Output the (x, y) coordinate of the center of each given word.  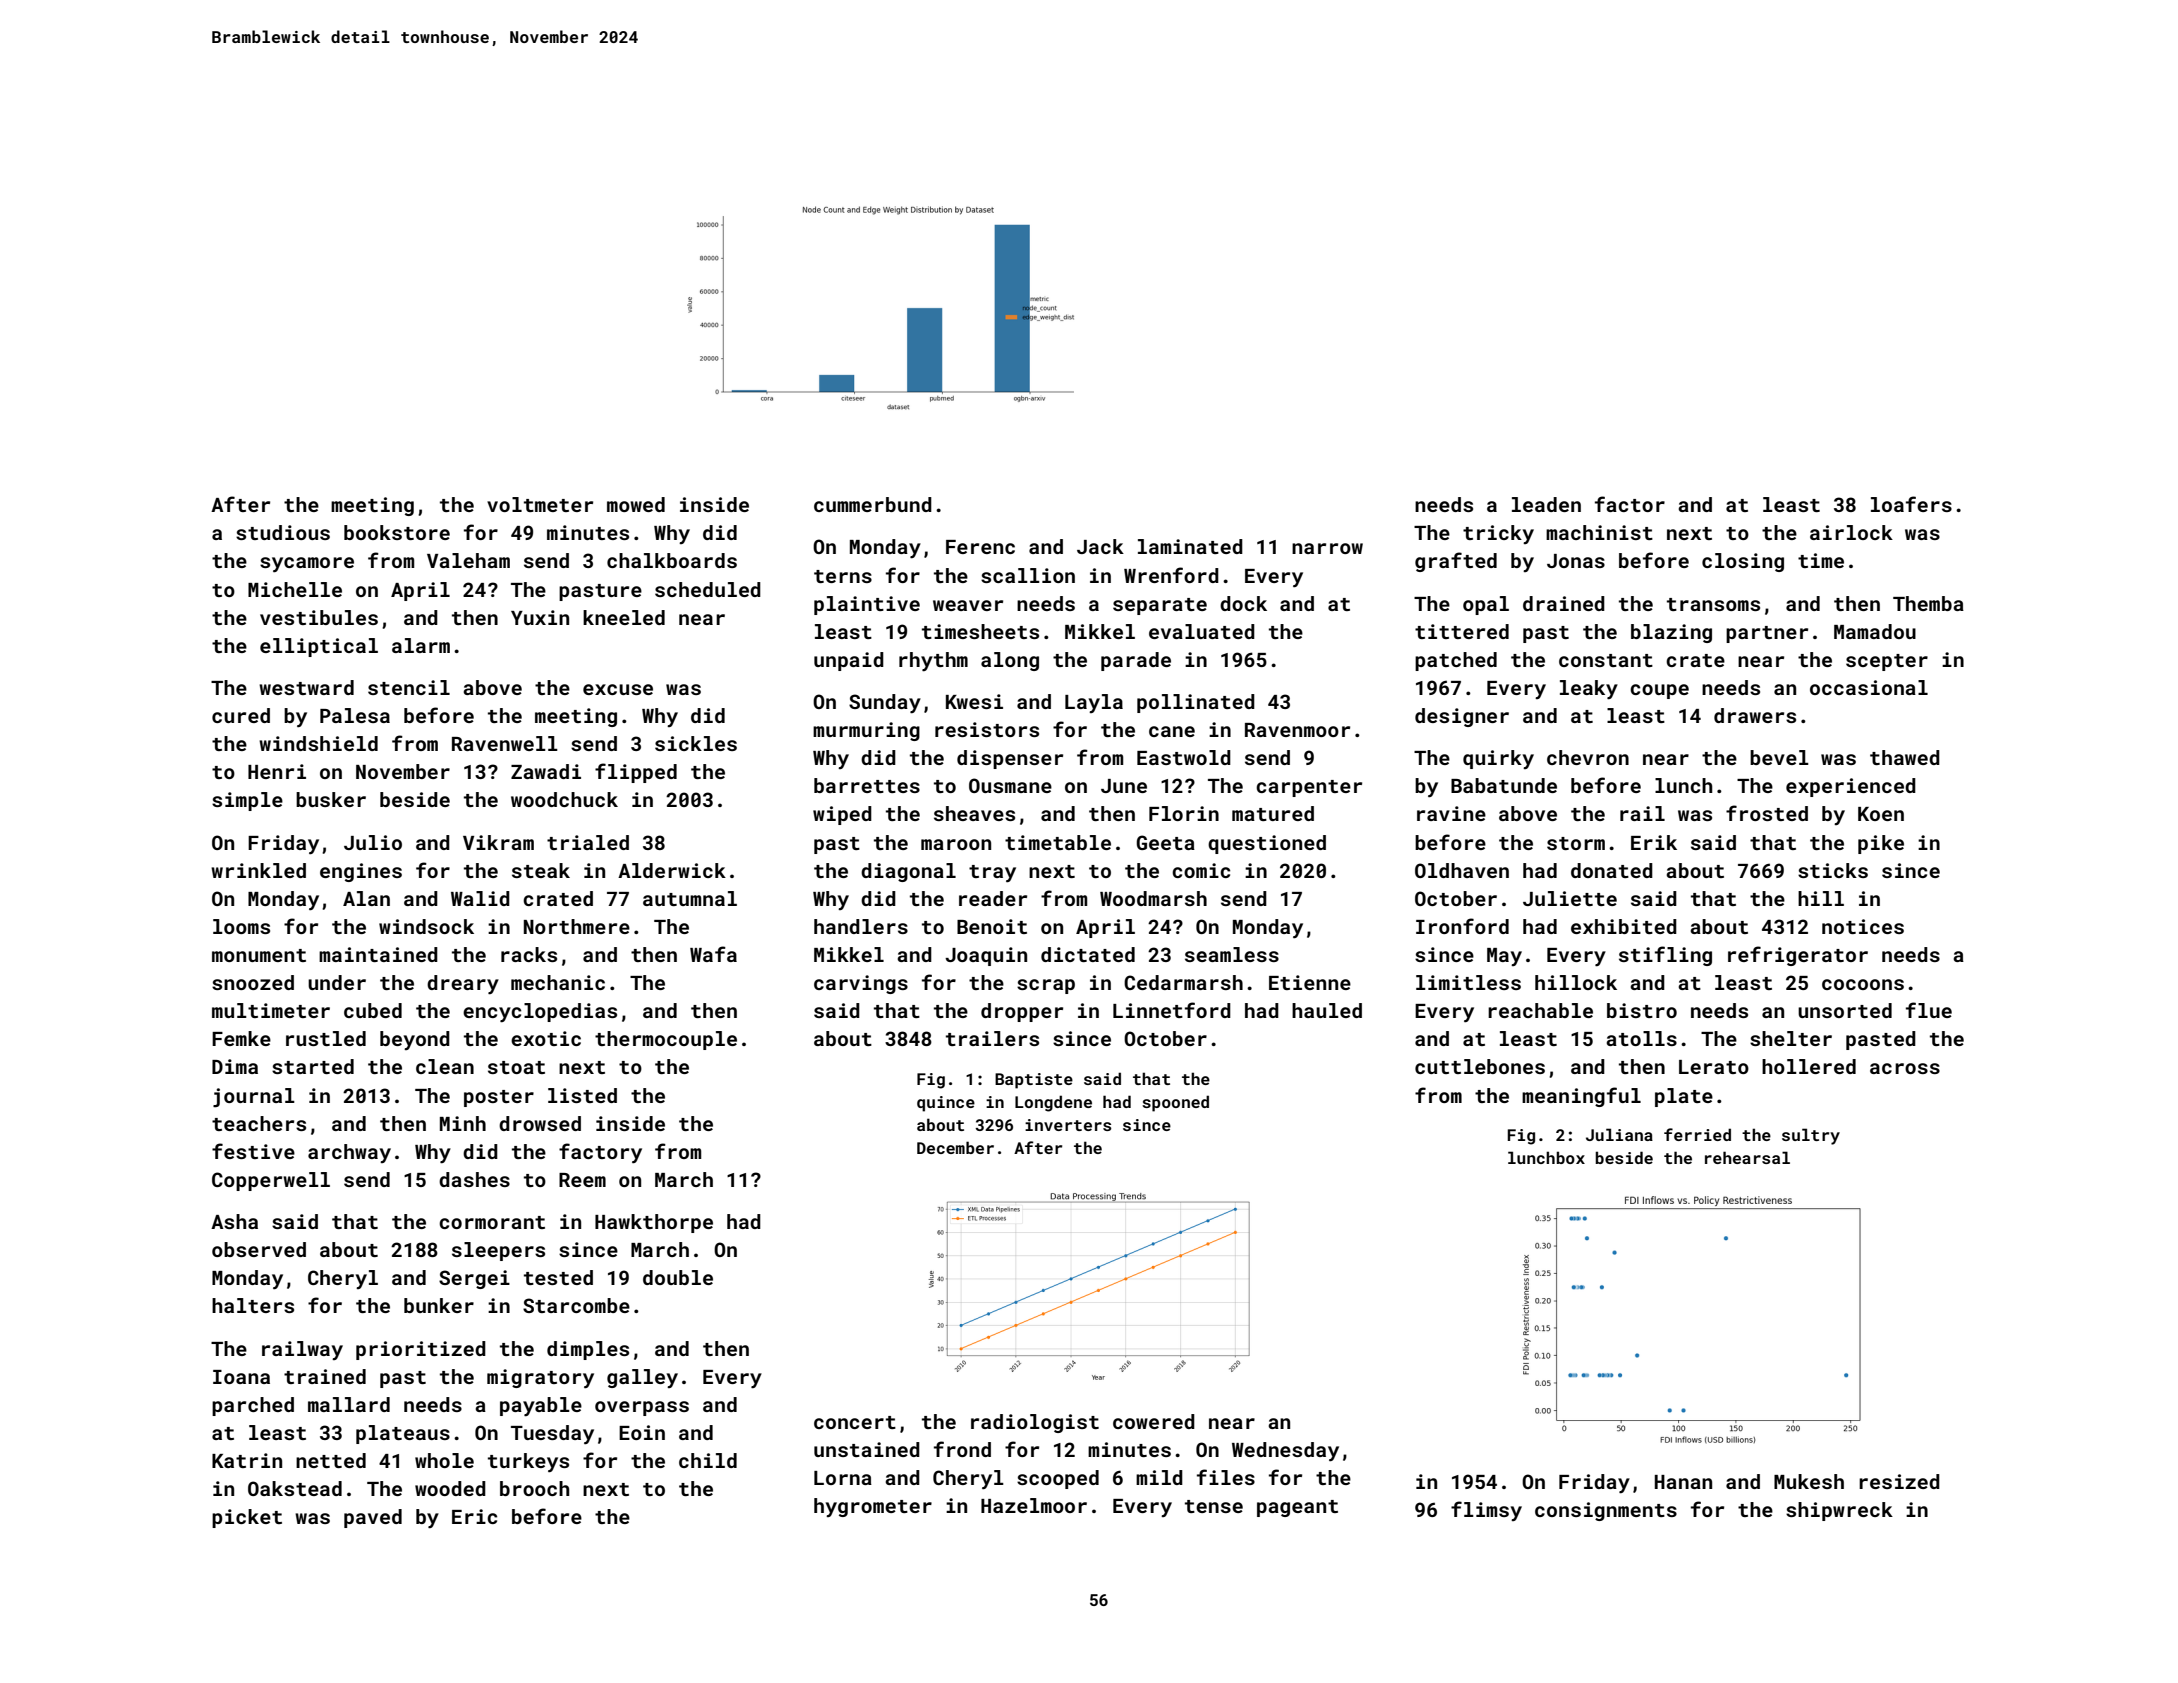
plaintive (867, 605)
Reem (582, 1180)
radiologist (1035, 1423)
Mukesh (1809, 1481)
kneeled (624, 617)
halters (253, 1305)
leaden (1546, 504)
